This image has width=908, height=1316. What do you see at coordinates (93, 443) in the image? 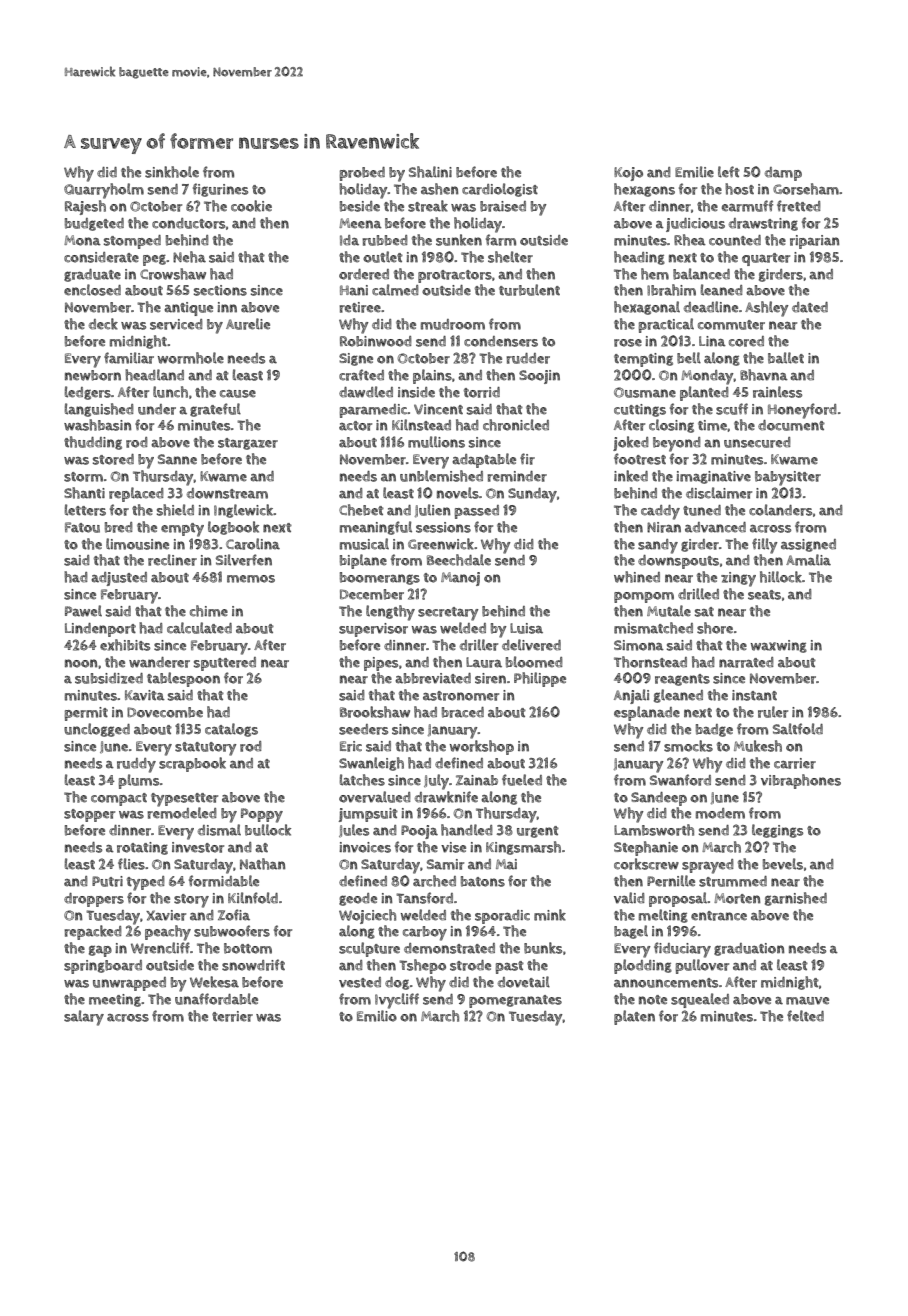
I see `thudding` at bounding box center [93, 443].
